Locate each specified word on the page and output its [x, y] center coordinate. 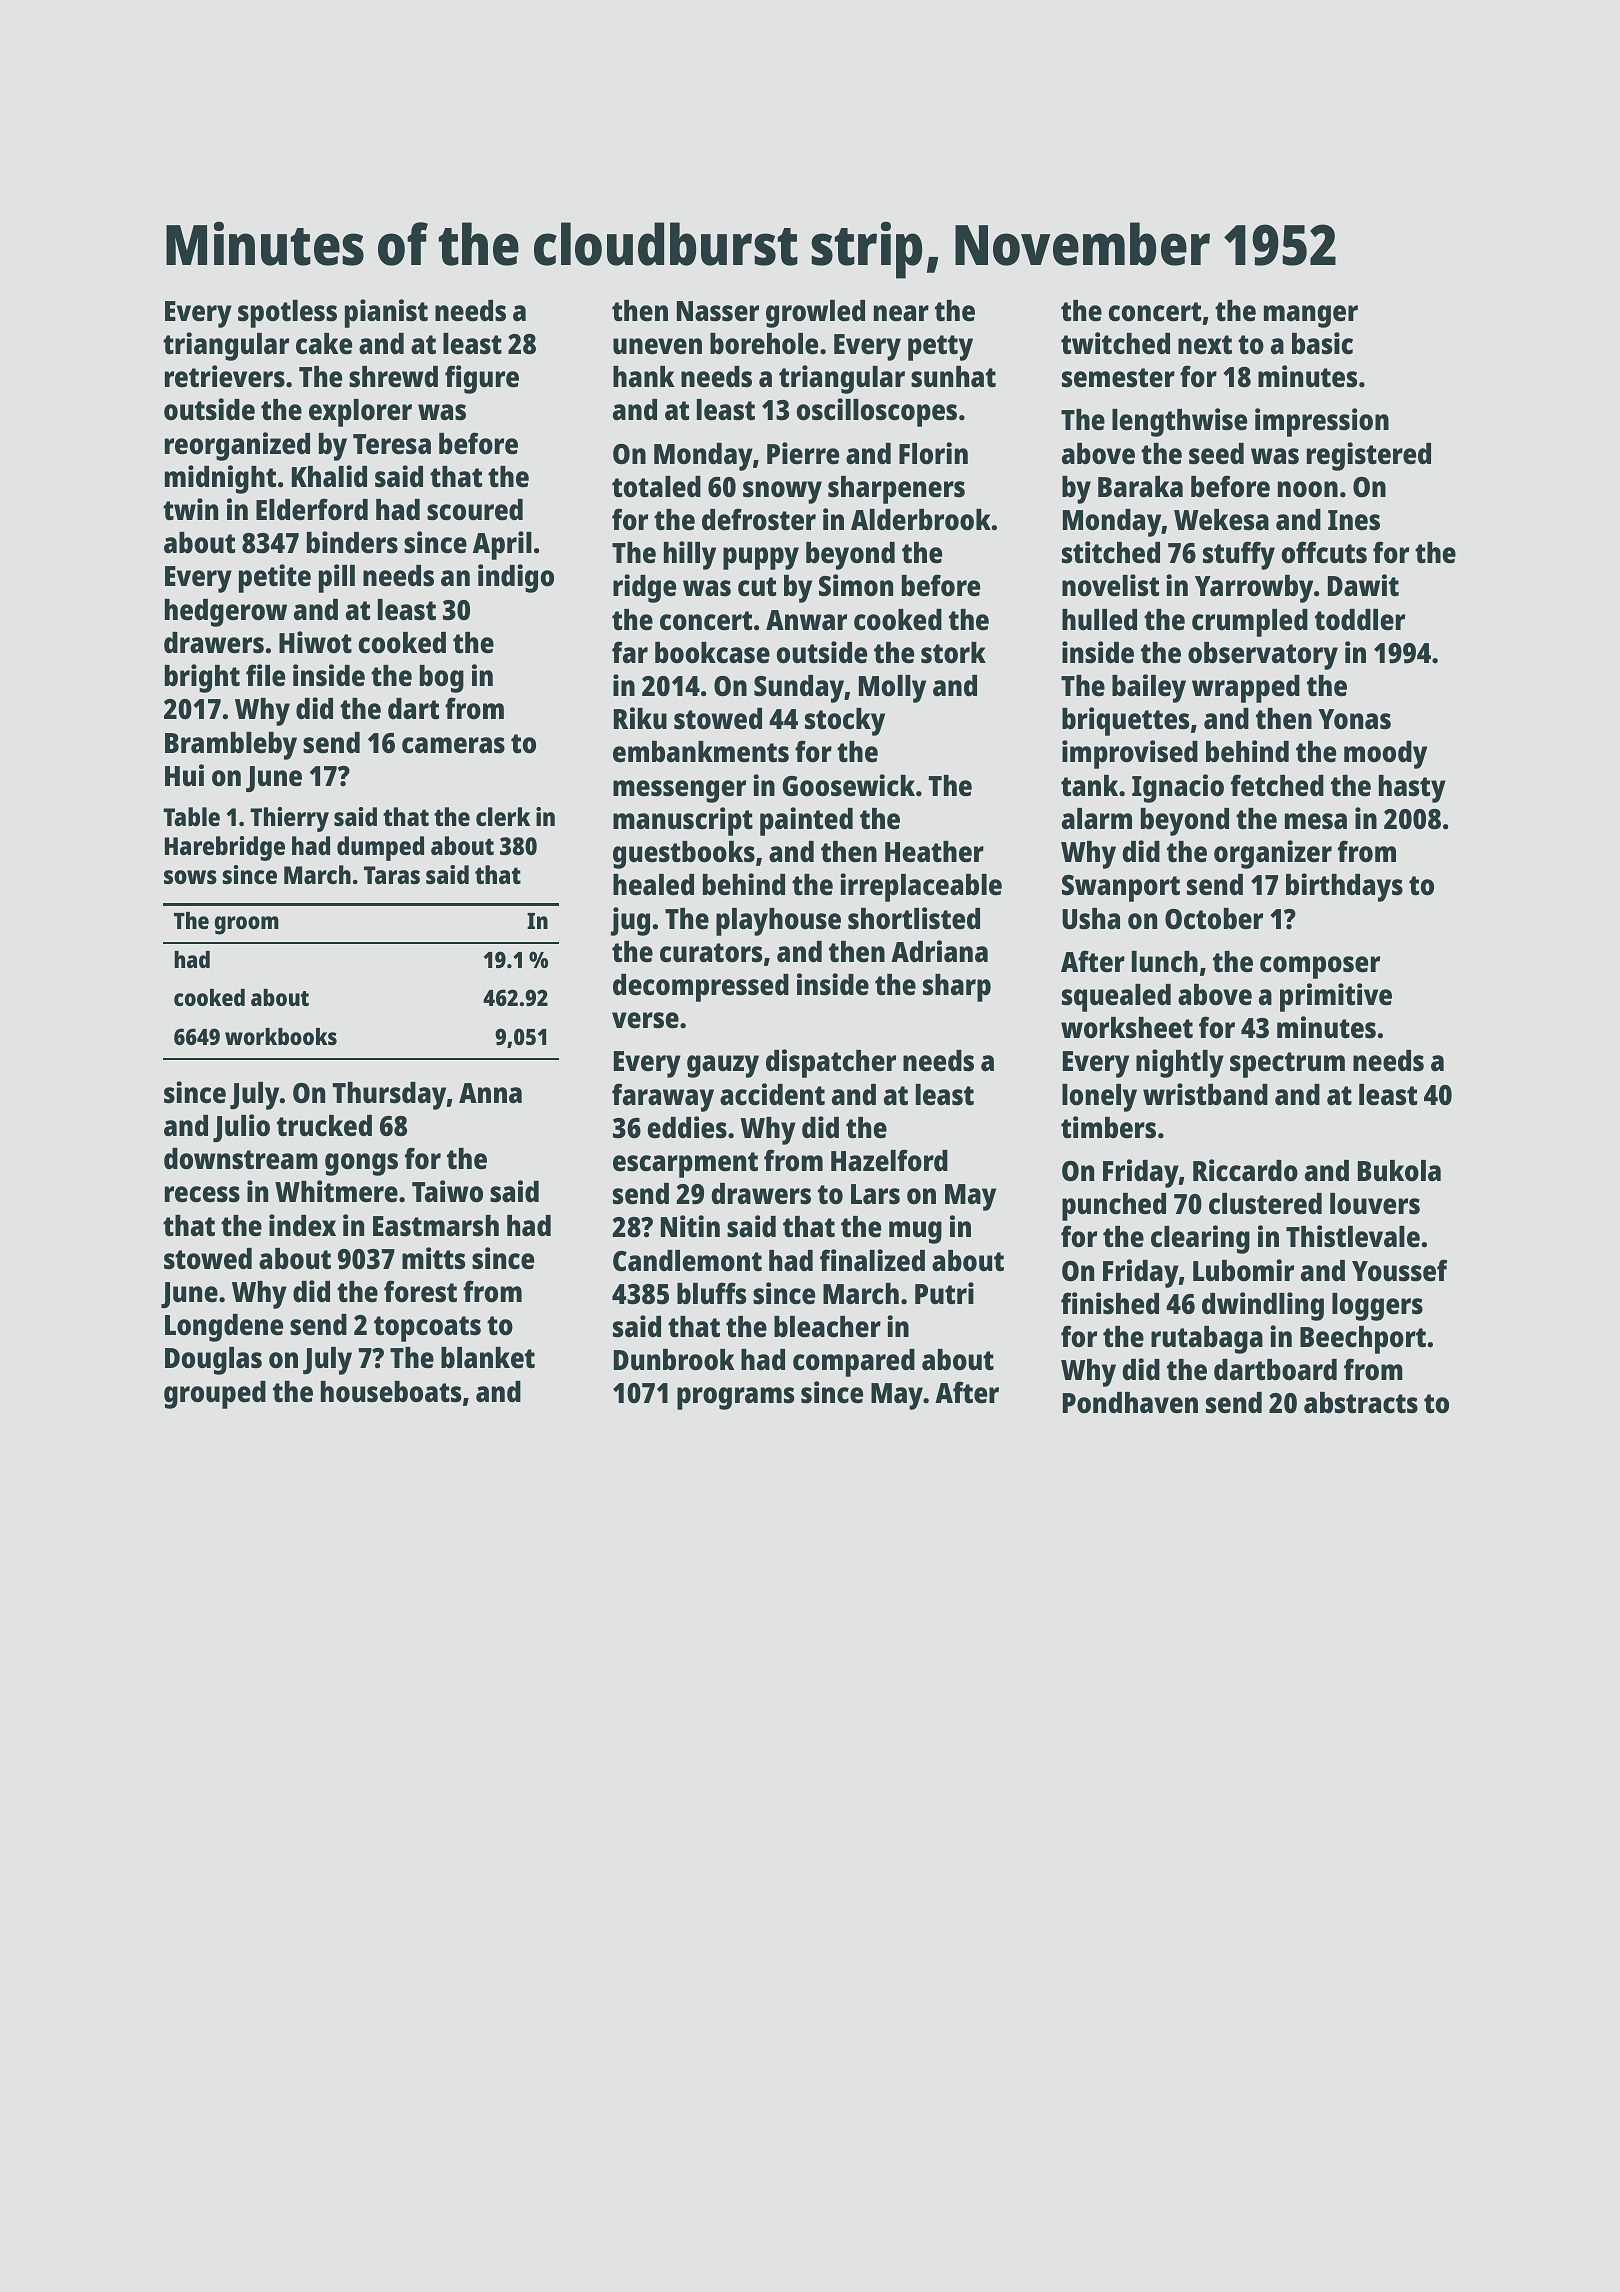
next [1205, 345]
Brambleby [231, 746]
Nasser [718, 311]
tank [1089, 786]
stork [953, 653]
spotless [287, 314]
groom [247, 925]
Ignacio [1178, 788]
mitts [433, 1258]
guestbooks [684, 855]
